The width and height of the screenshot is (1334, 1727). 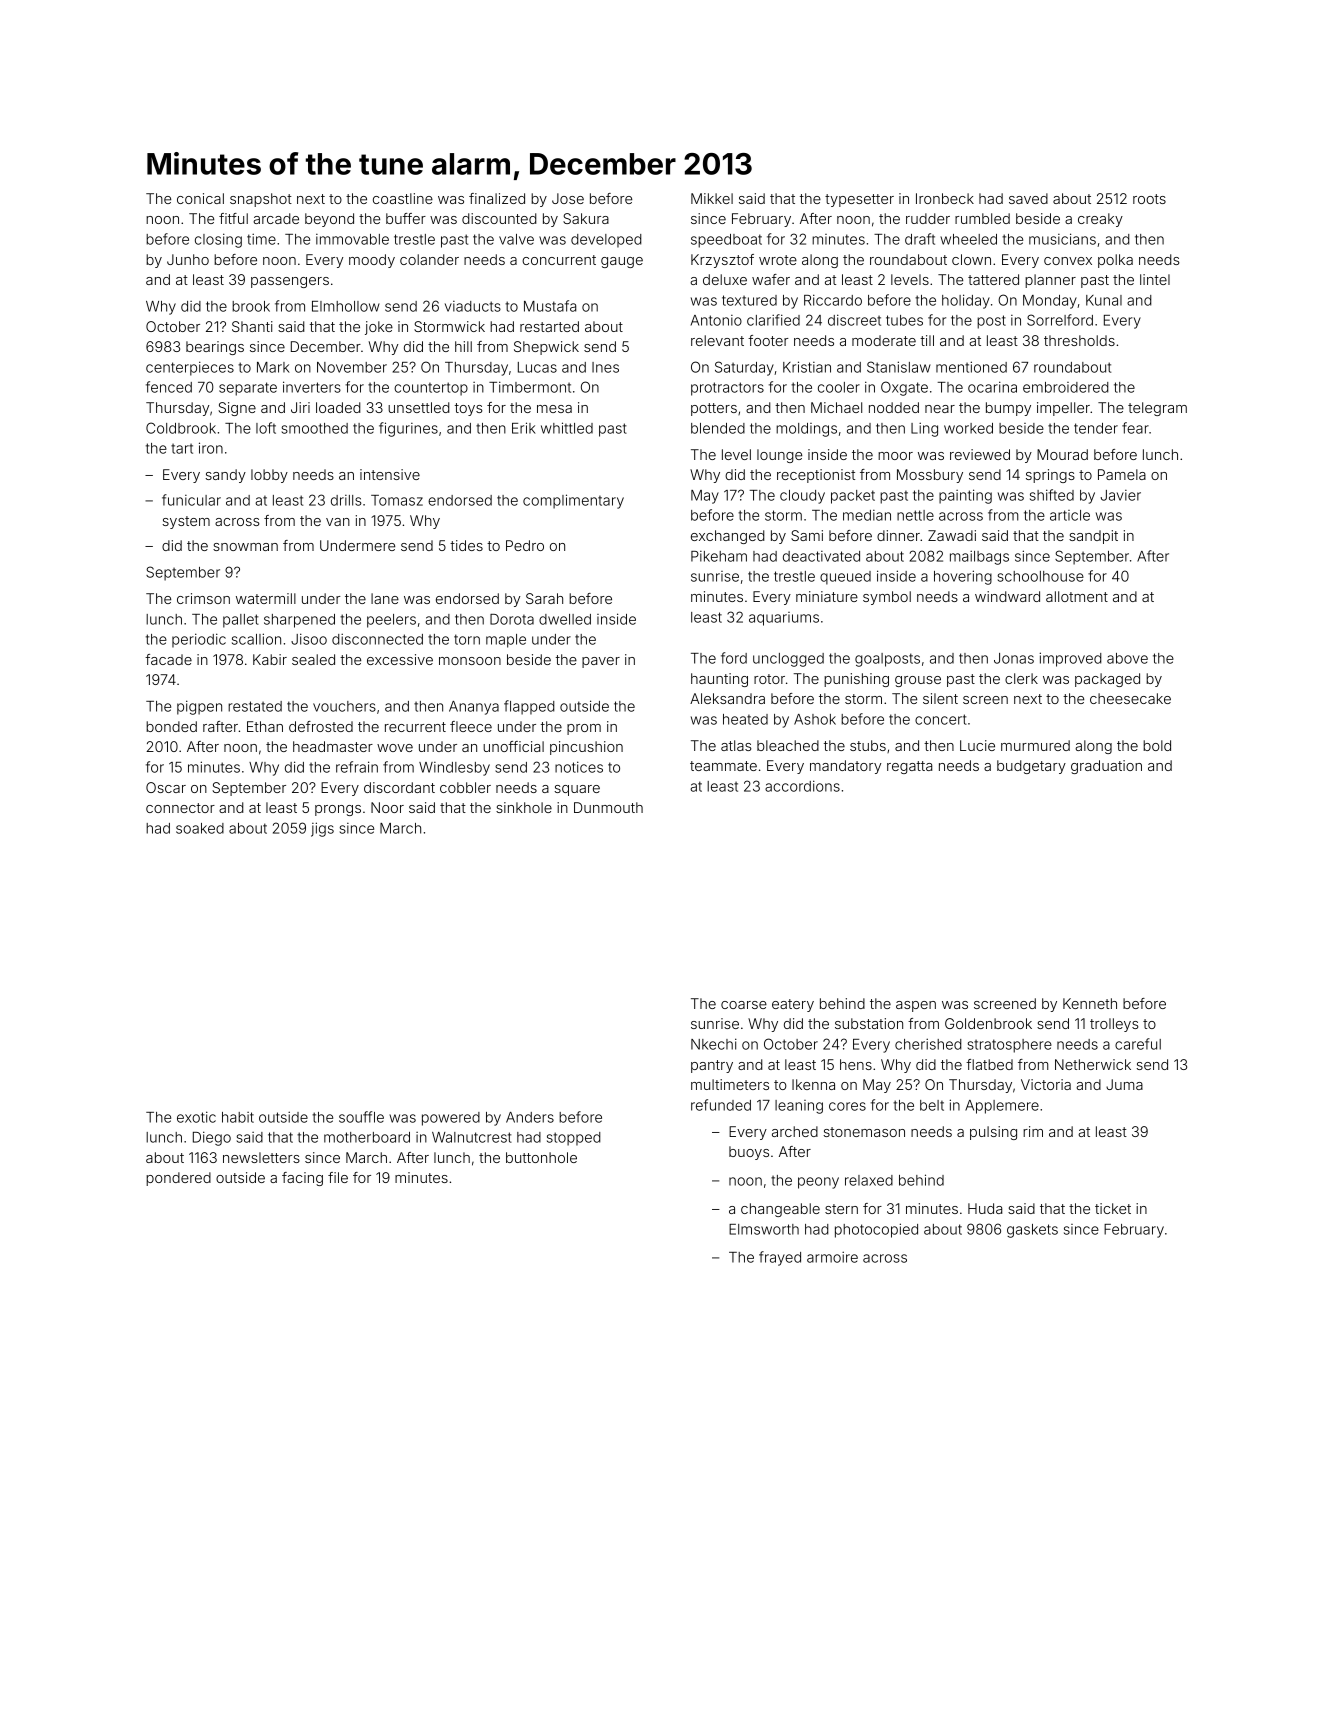 What do you see at coordinates (387, 807) in the screenshot?
I see `Noor` at bounding box center [387, 807].
